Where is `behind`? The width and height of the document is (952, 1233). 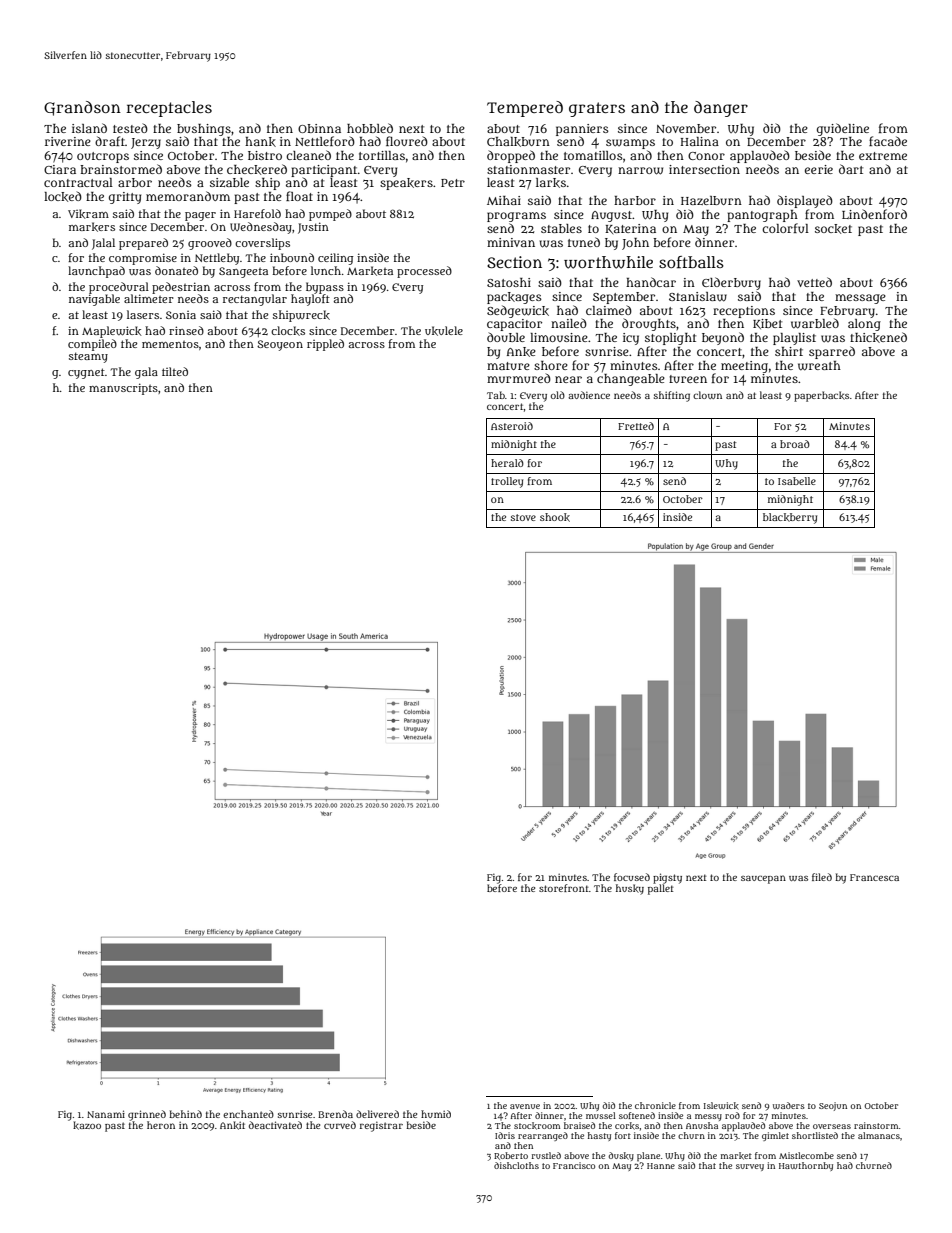 behind is located at coordinates (185, 1114).
